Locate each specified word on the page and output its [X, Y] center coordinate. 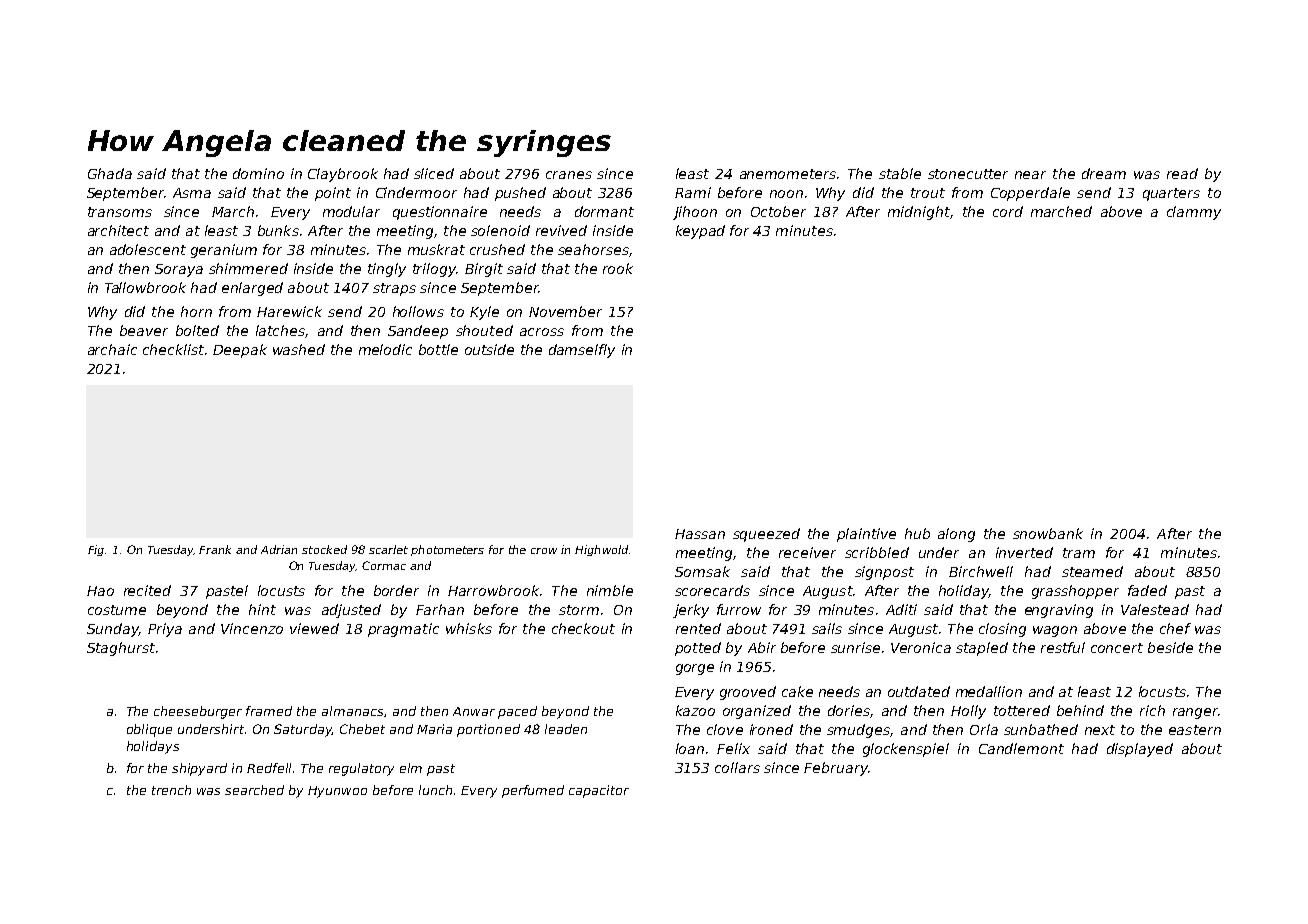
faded [1147, 590]
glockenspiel [906, 750]
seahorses [593, 249]
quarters [1171, 194]
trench [171, 790]
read [1182, 173]
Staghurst [121, 649]
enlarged [252, 289]
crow [544, 551]
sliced [434, 173]
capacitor [599, 791]
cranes [569, 175]
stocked [324, 549]
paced [517, 712]
